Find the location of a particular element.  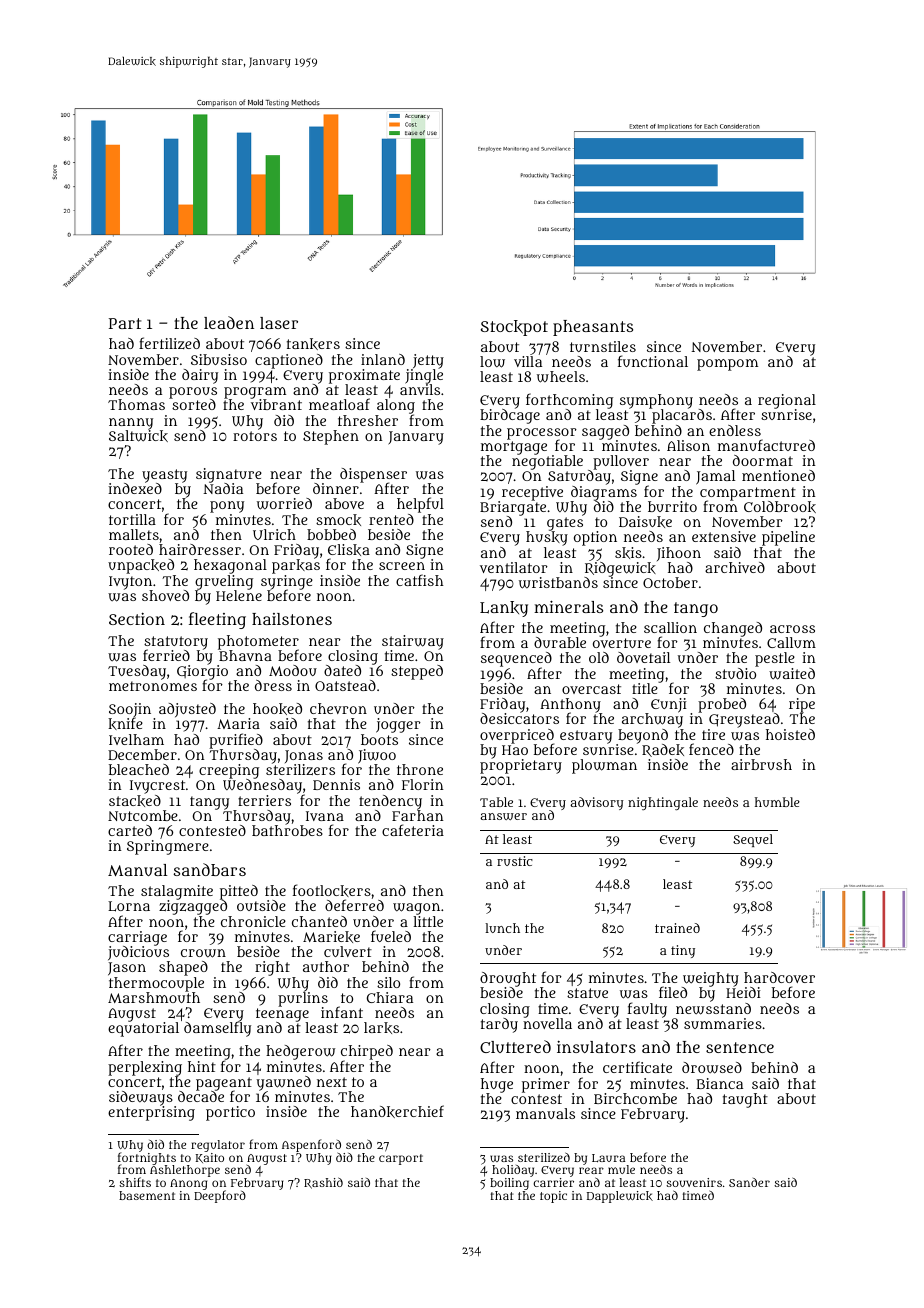

trained is located at coordinates (677, 928).
